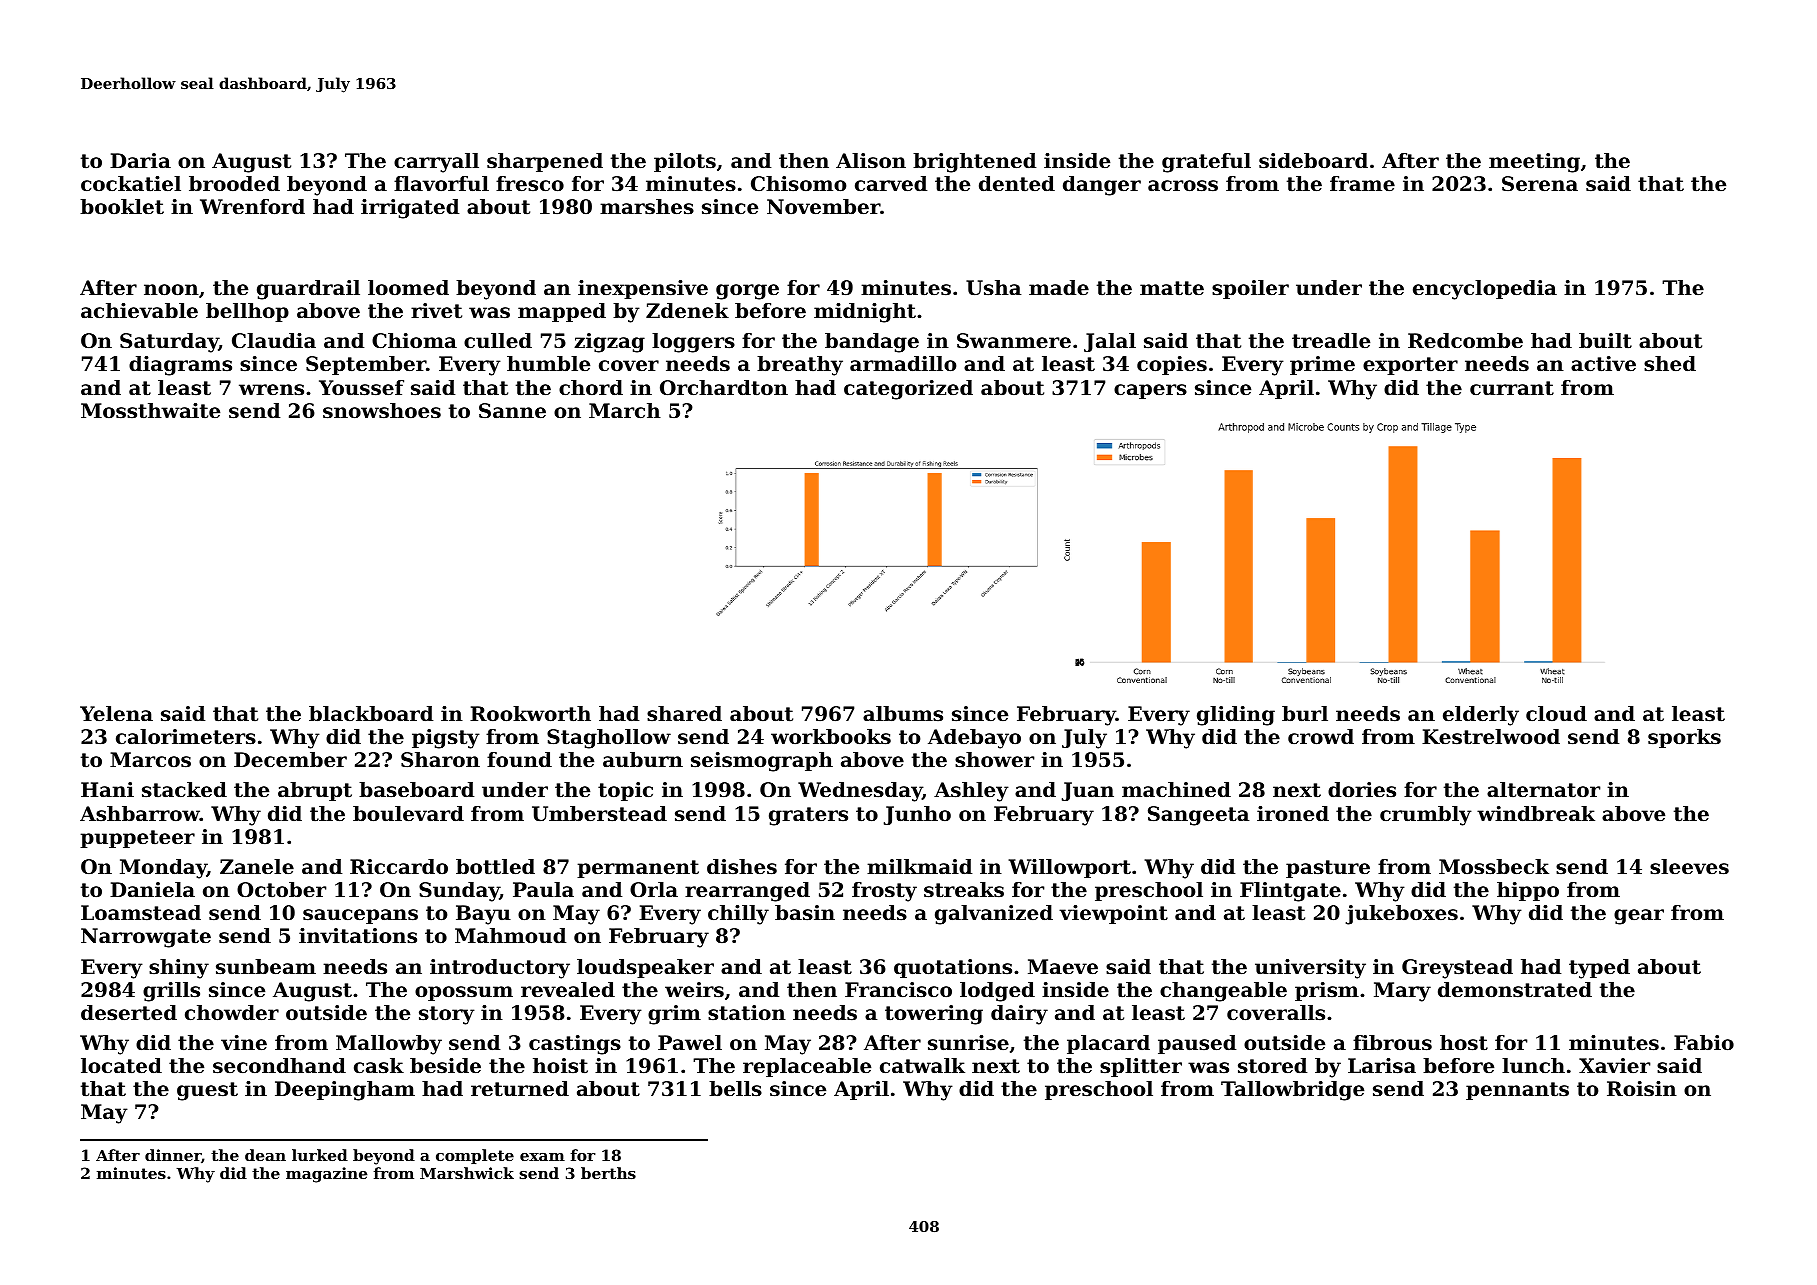 The height and width of the page is (1285, 1817). What do you see at coordinates (408, 288) in the page?
I see `loomed` at bounding box center [408, 288].
